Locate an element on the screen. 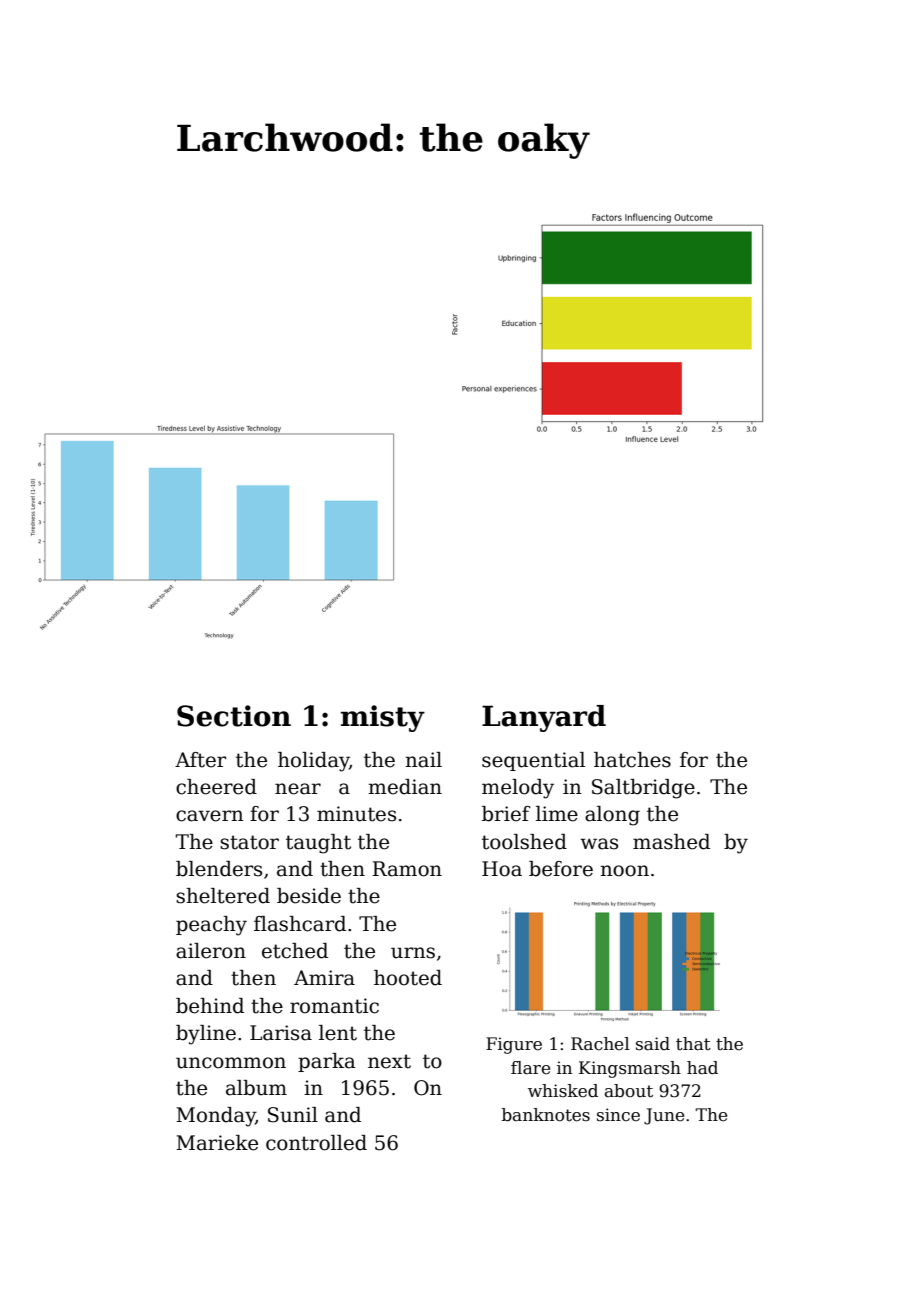 The width and height of the screenshot is (924, 1311). Section is located at coordinates (234, 716).
